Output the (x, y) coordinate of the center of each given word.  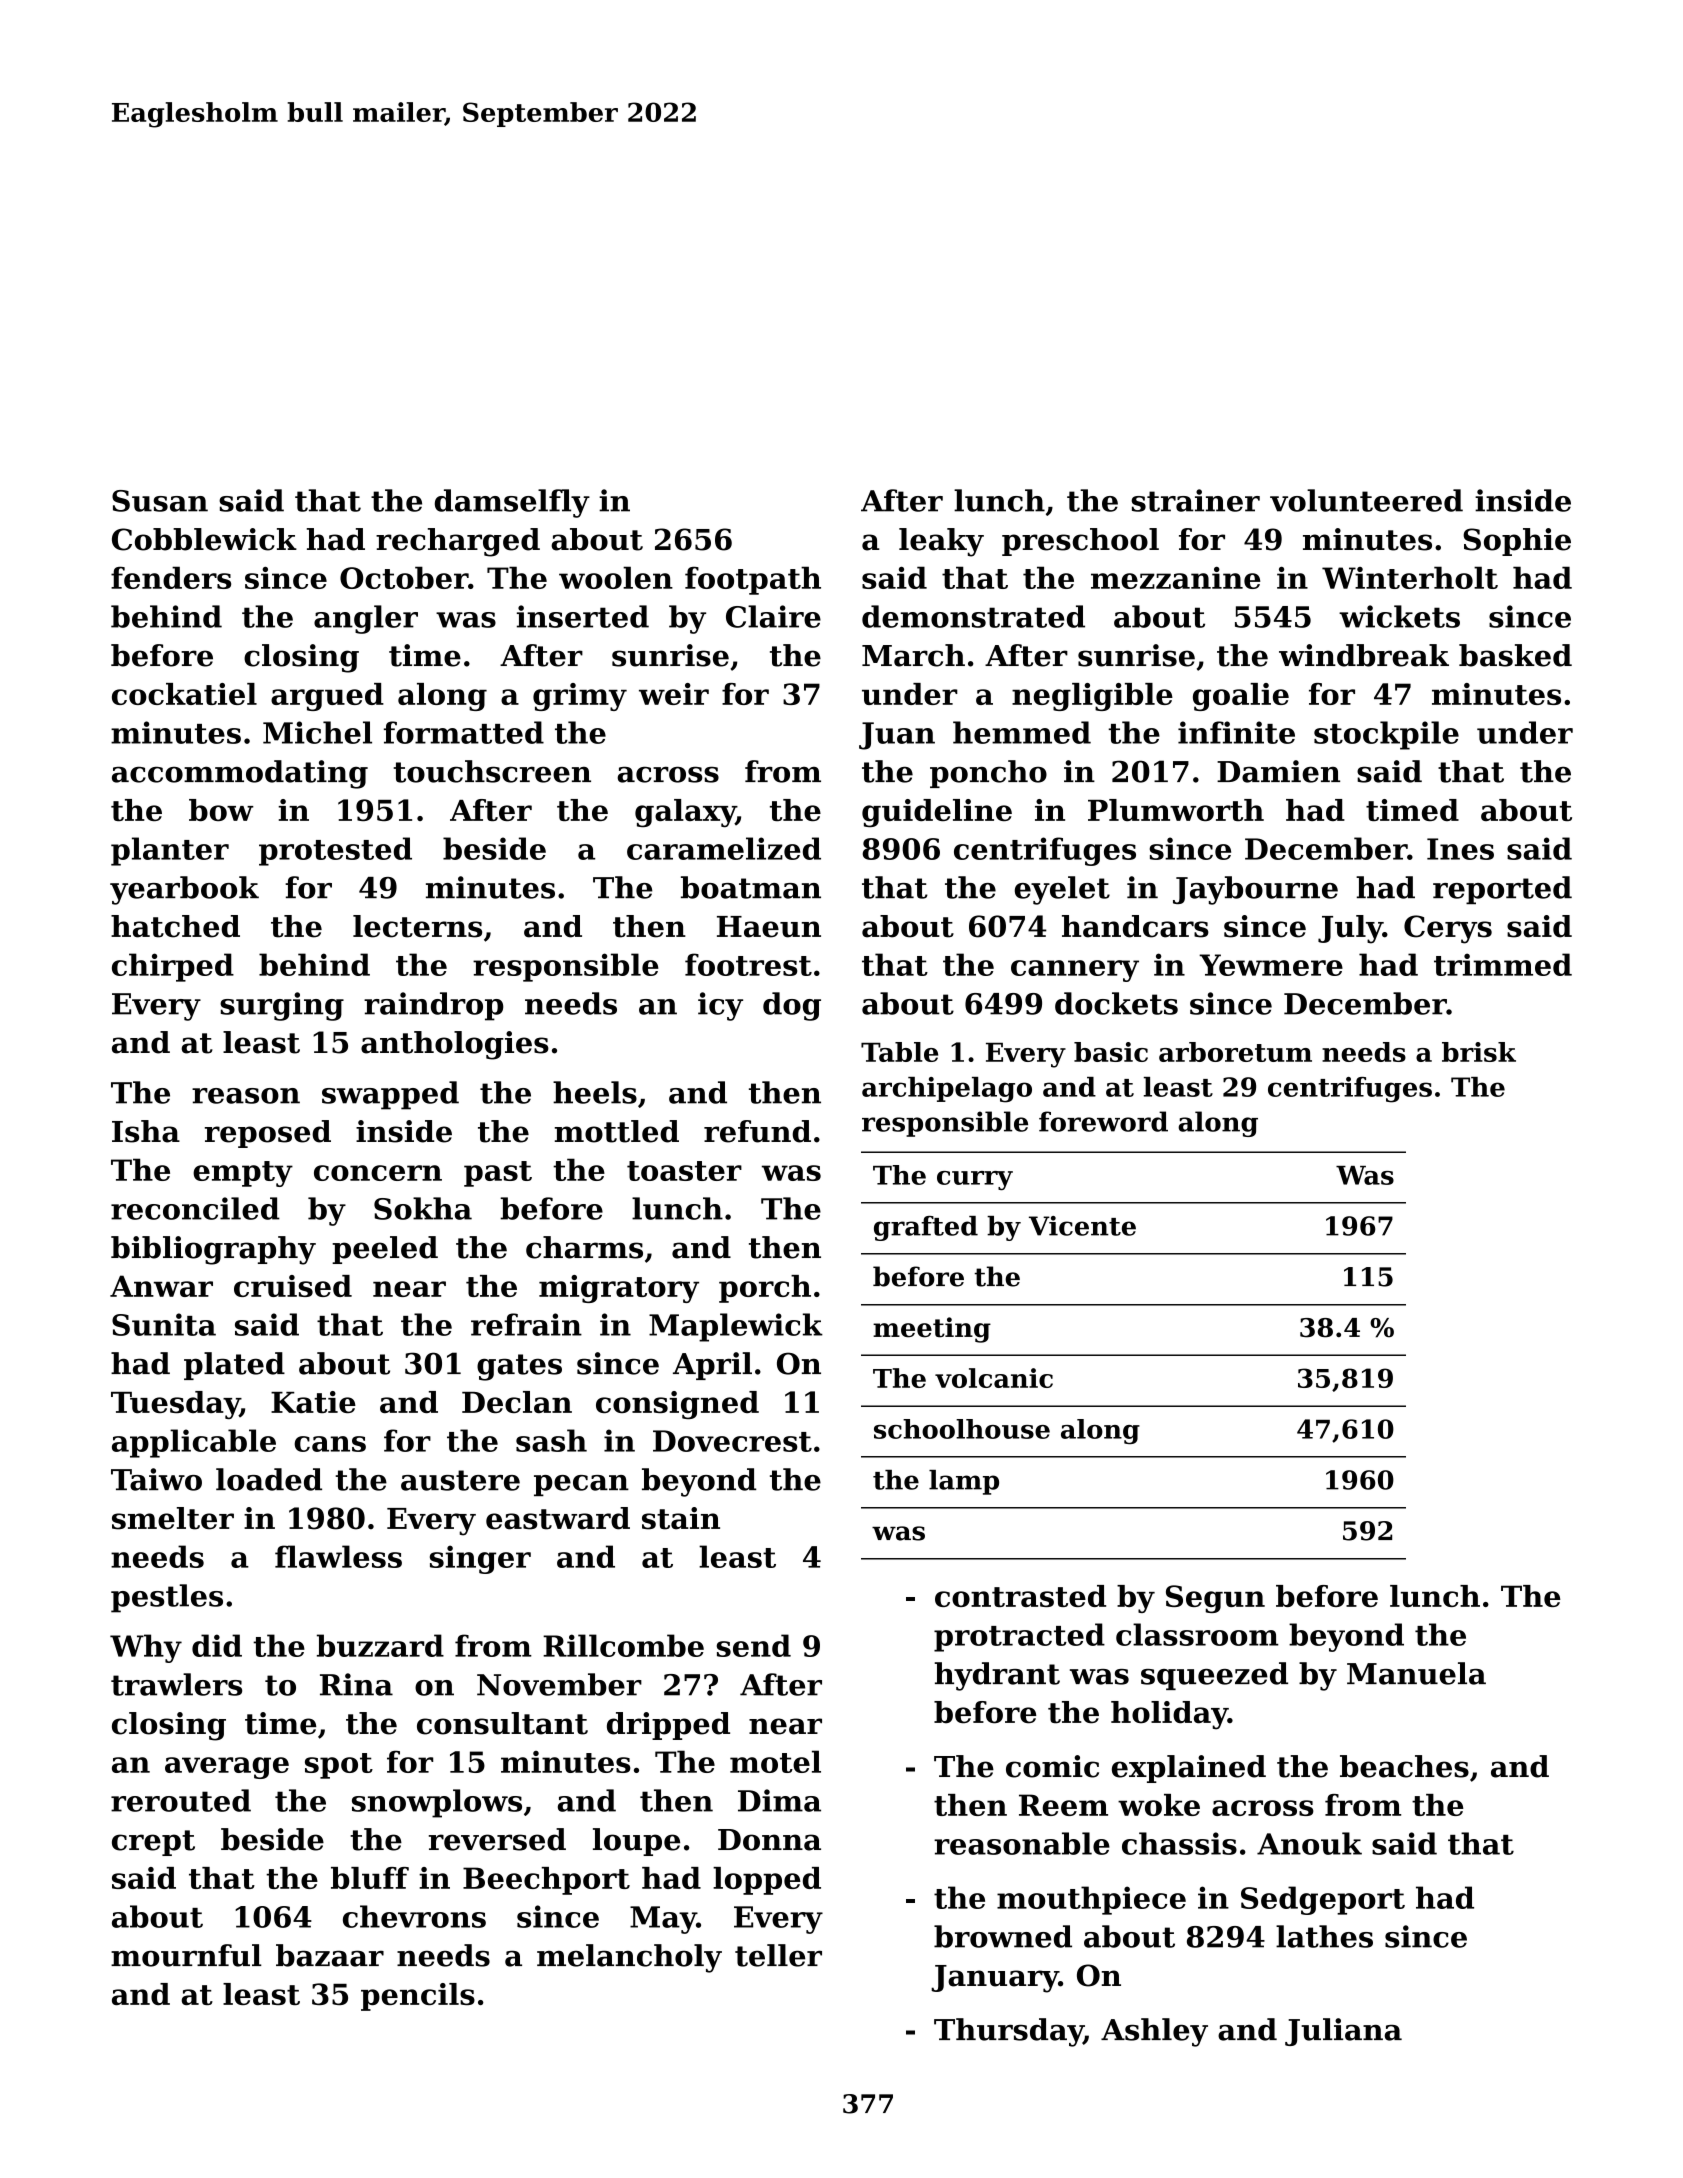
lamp (964, 1482)
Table (899, 1052)
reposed (268, 1134)
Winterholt (1410, 577)
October (404, 577)
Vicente (1082, 1226)
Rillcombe (623, 1645)
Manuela (1416, 1673)
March (913, 655)
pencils (418, 1997)
